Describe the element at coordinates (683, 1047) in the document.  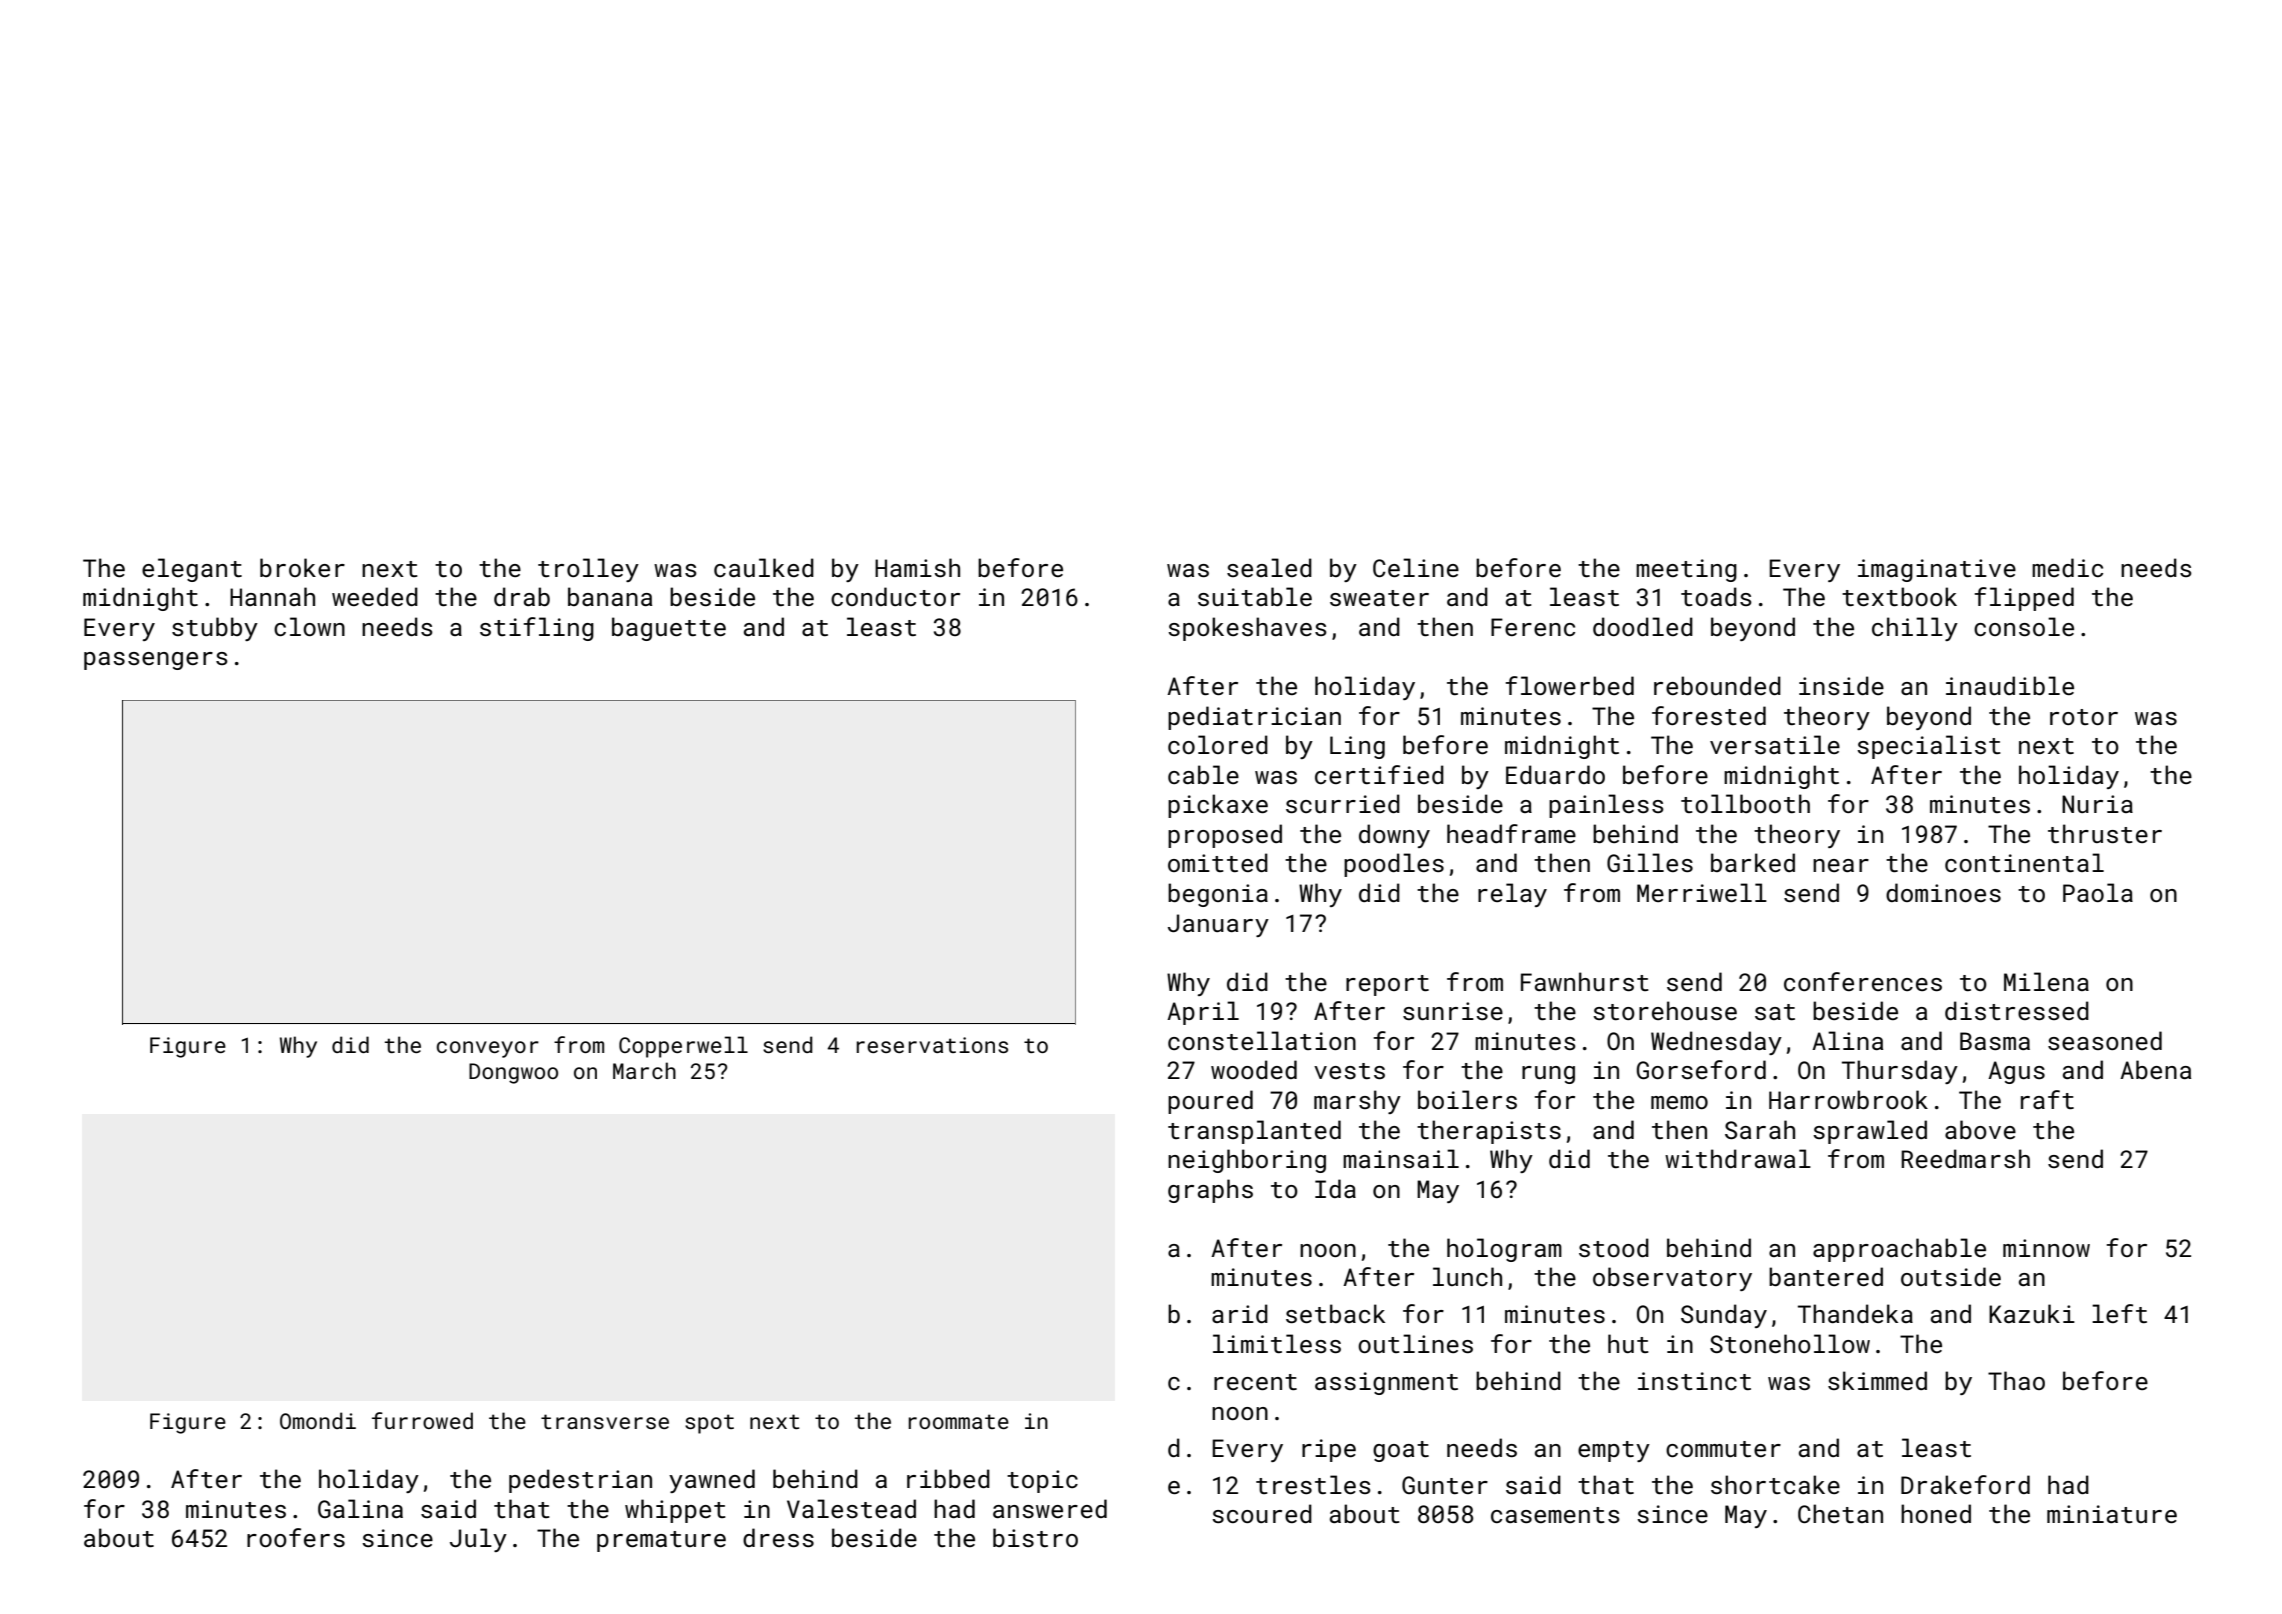
I see `Copperwell` at that location.
